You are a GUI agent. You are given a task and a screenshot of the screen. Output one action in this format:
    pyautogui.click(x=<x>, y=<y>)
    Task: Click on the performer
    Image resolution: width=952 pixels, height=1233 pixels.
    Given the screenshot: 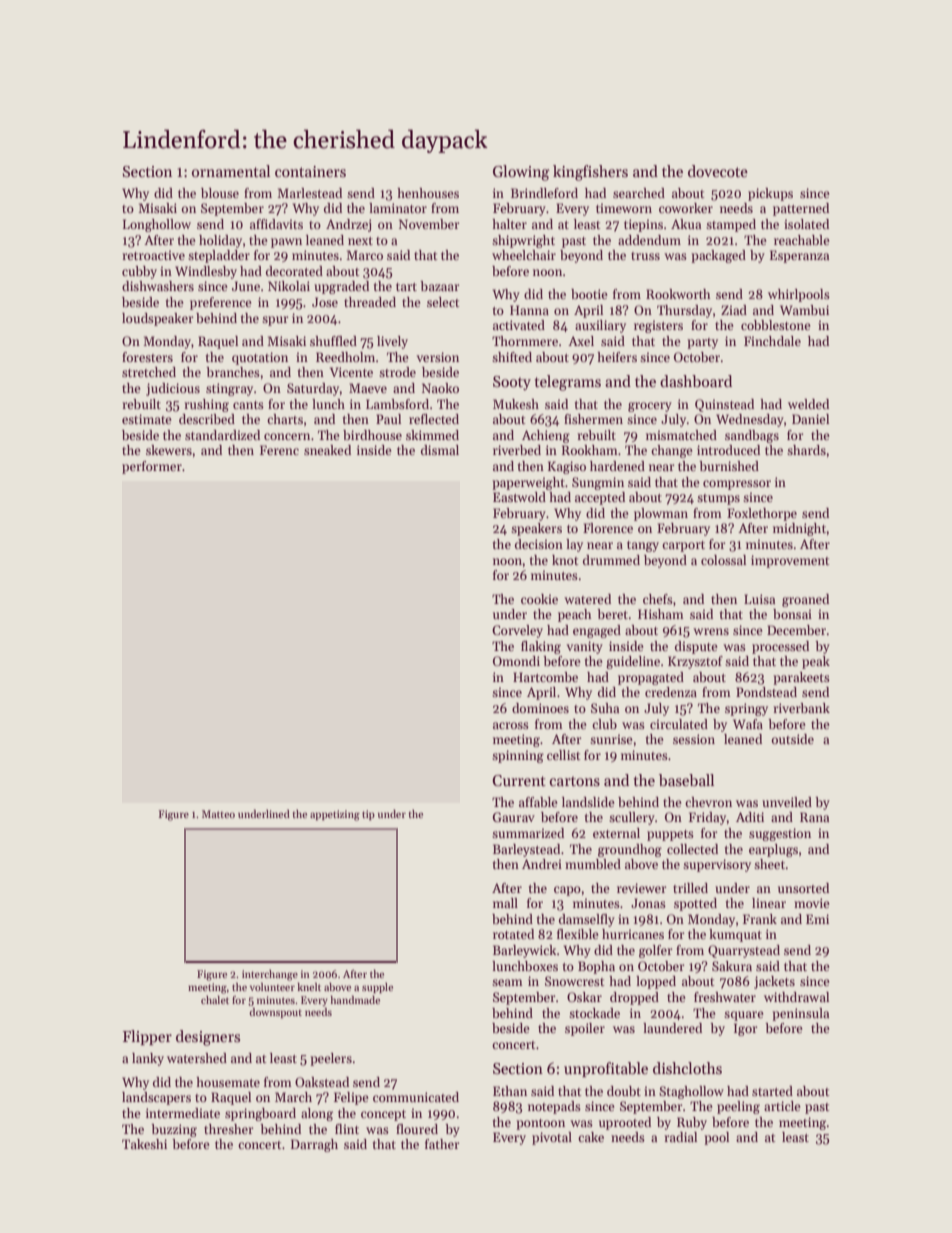 What is the action you would take?
    pyautogui.click(x=152, y=467)
